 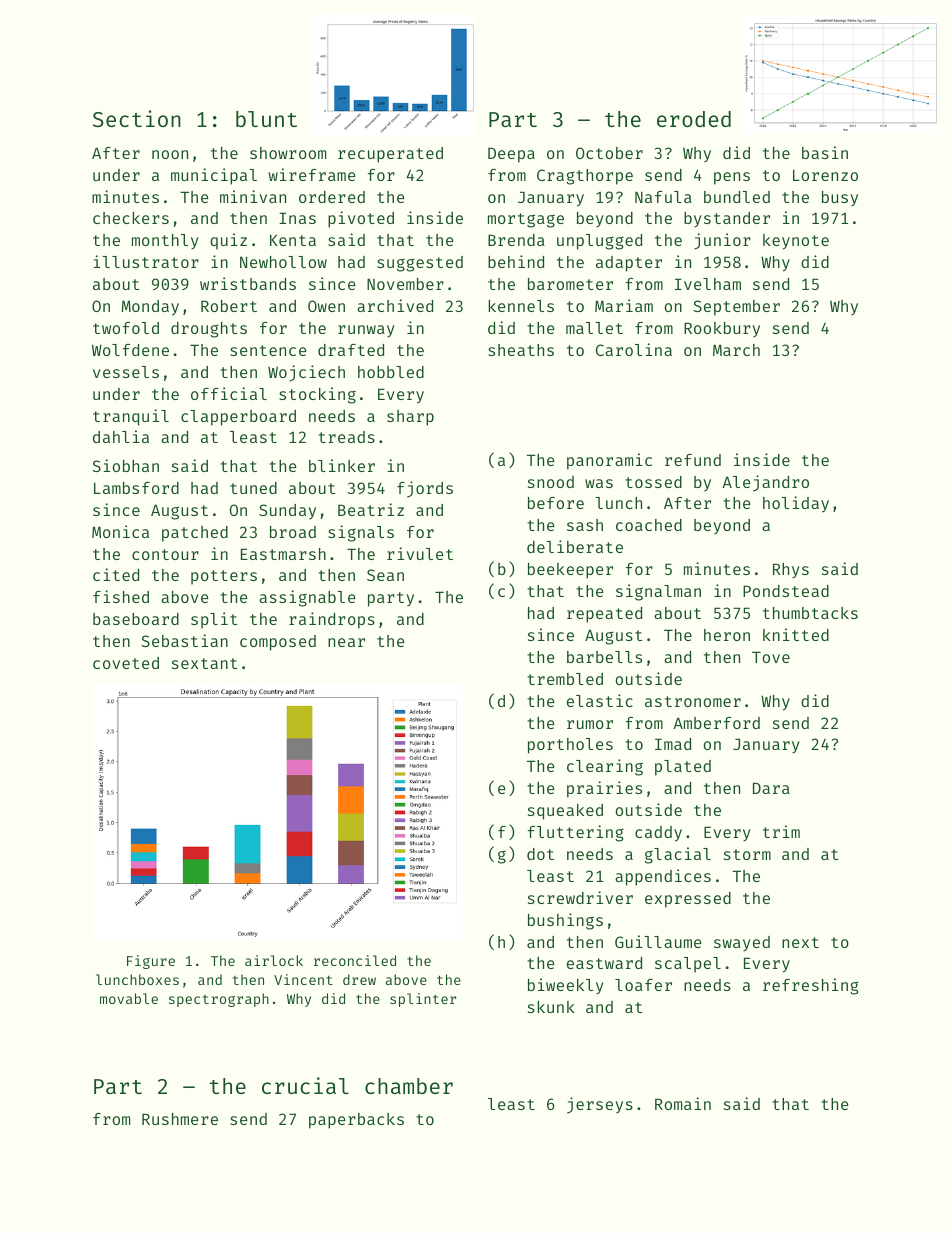 I want to click on snood, so click(x=551, y=482).
